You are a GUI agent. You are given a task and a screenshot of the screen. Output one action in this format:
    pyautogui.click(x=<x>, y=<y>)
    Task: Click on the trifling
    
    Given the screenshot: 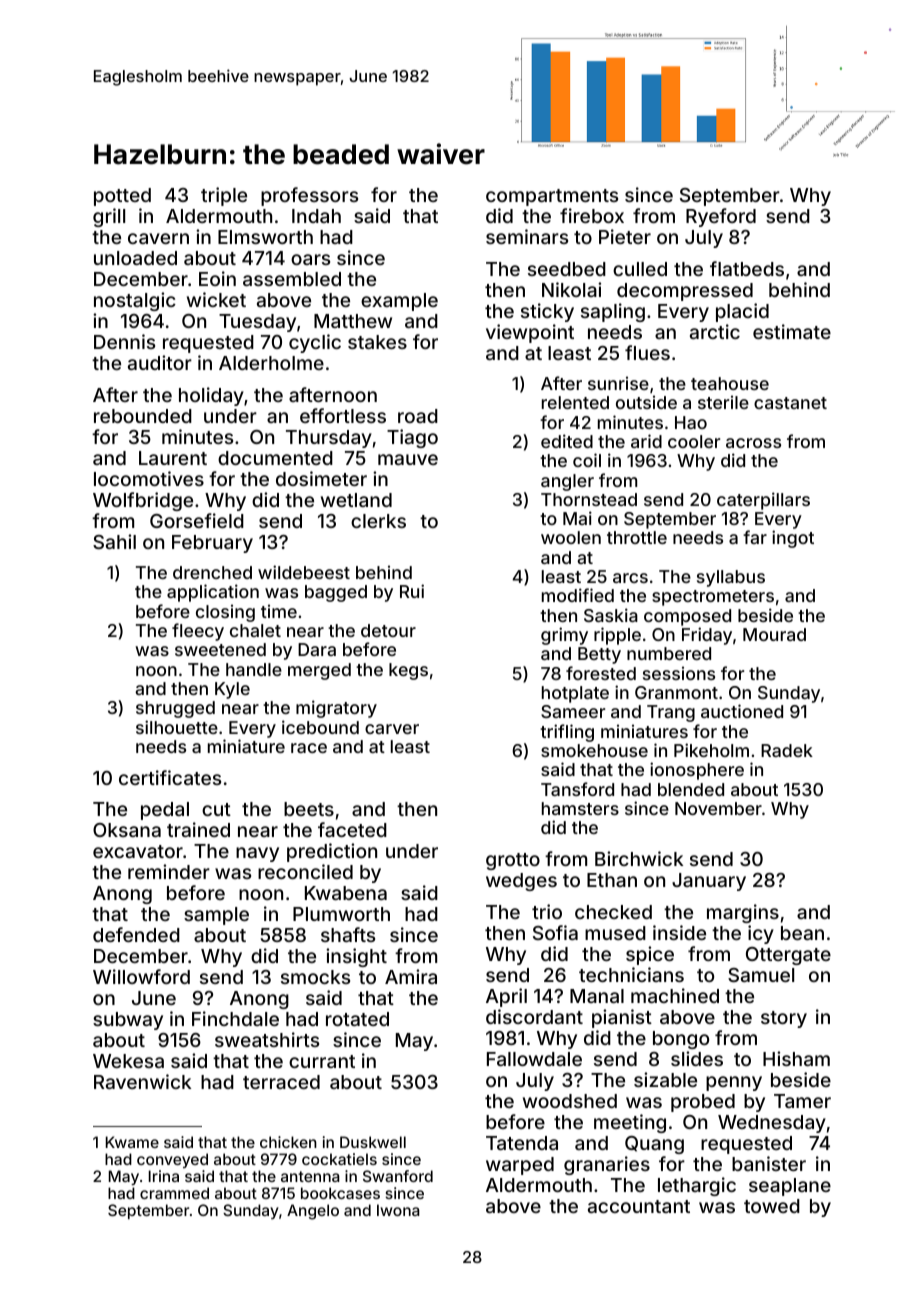 What is the action you would take?
    pyautogui.click(x=567, y=733)
